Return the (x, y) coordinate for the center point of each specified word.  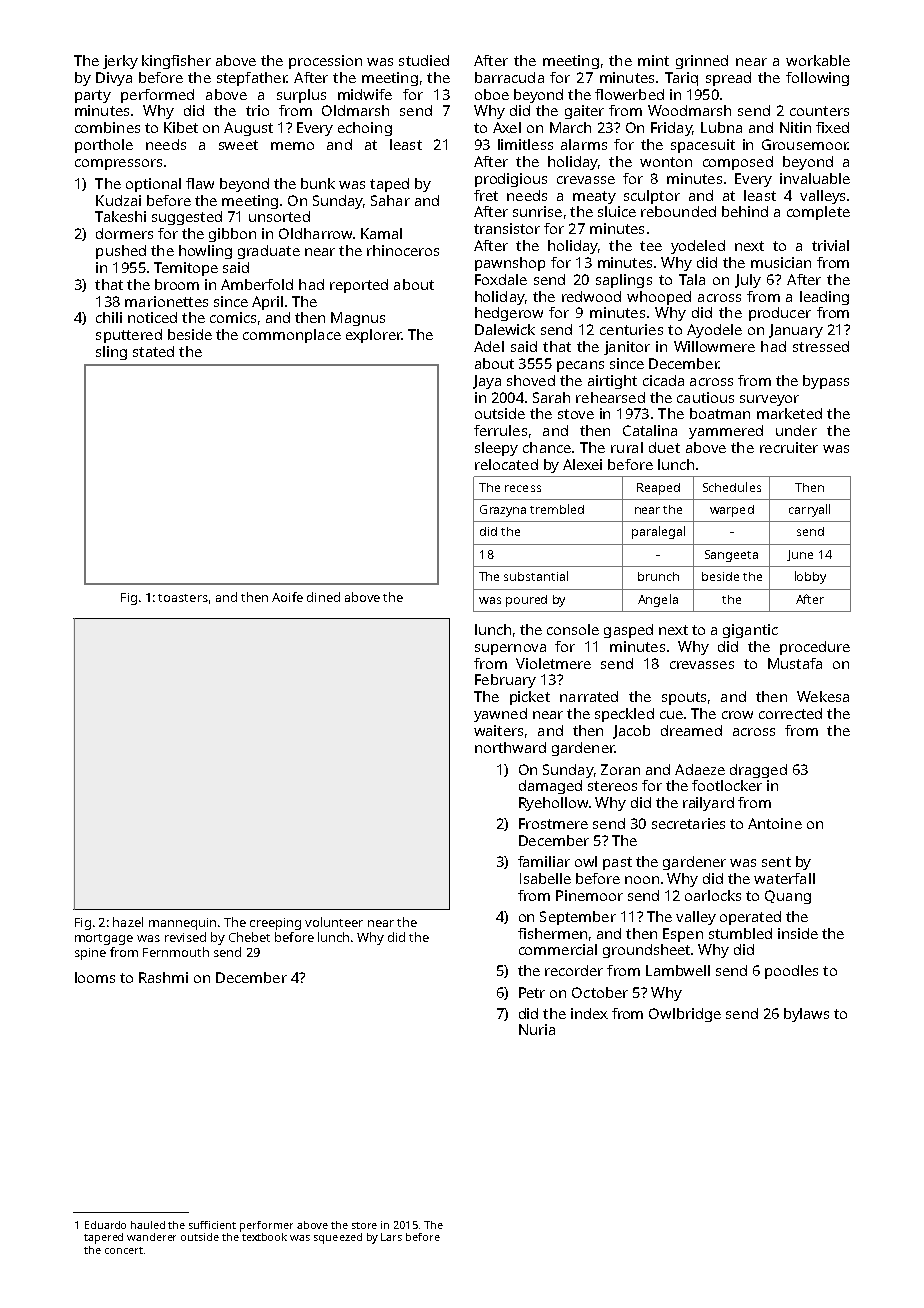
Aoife (287, 597)
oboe (492, 94)
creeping (275, 924)
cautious (705, 397)
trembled (557, 509)
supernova (510, 649)
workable (818, 60)
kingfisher (176, 62)
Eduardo (105, 1225)
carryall (809, 510)
